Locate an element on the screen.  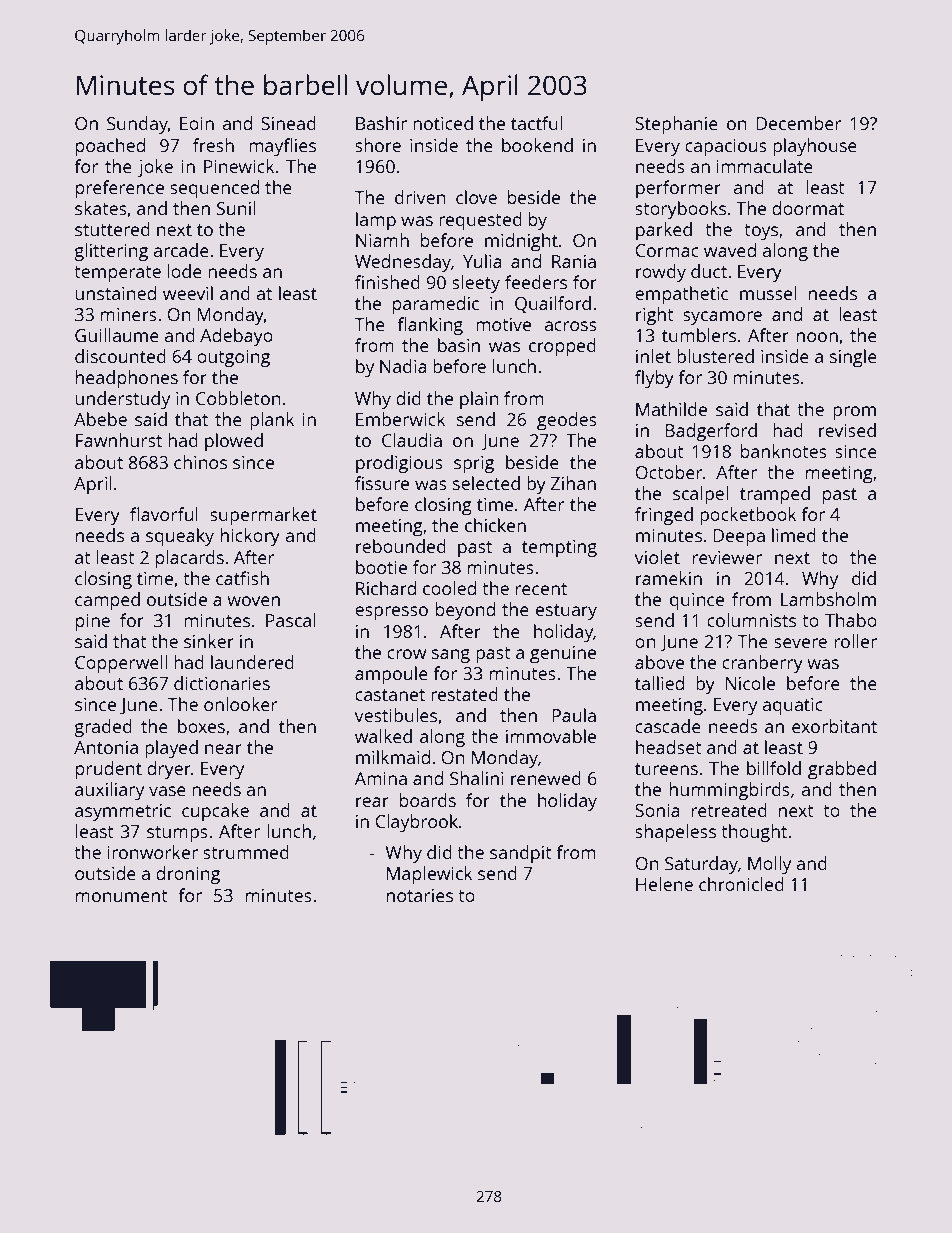
monument is located at coordinates (122, 896).
